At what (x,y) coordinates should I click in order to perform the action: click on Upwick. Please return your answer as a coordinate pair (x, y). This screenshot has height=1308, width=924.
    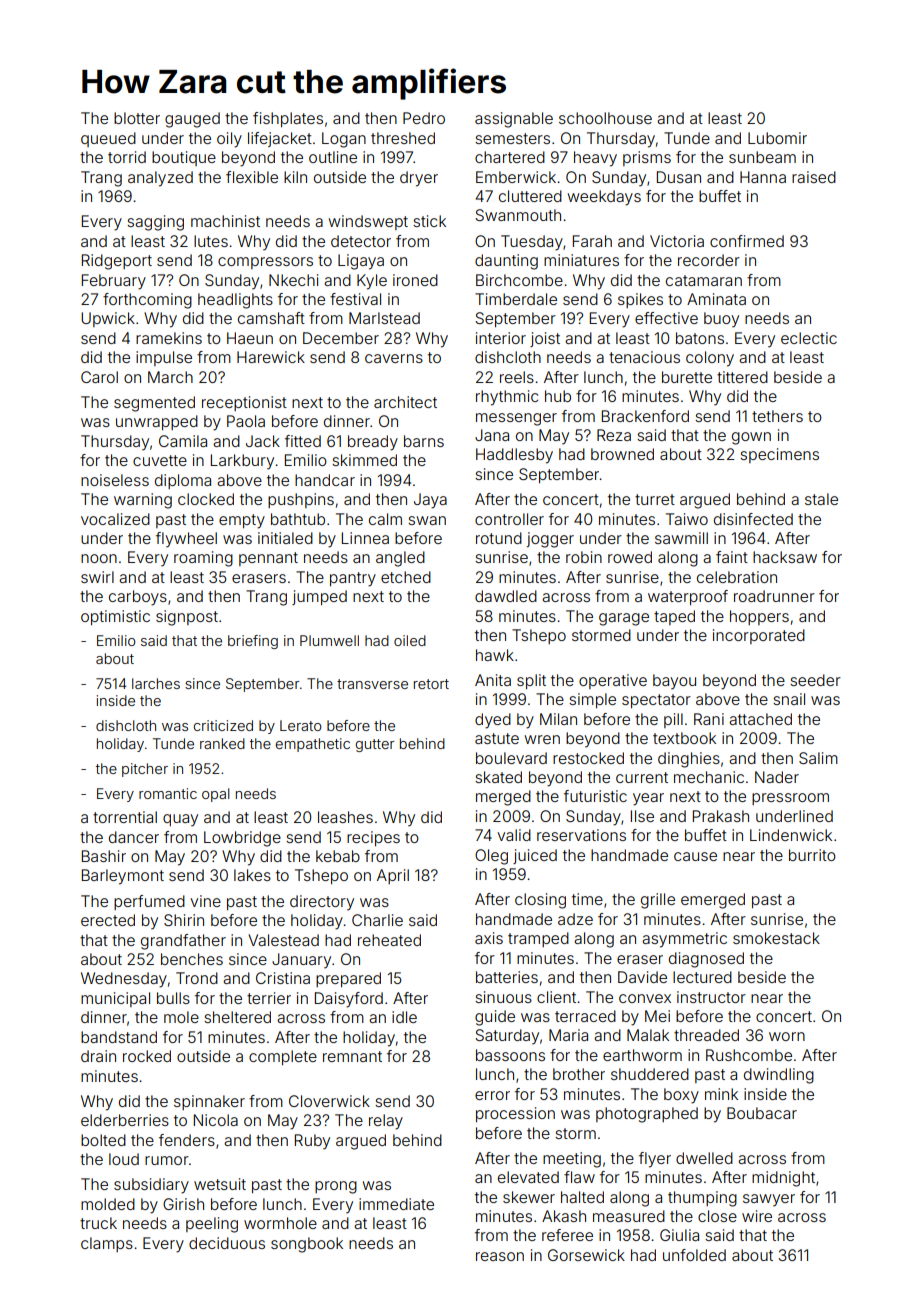
    Looking at the image, I should click on (108, 319).
